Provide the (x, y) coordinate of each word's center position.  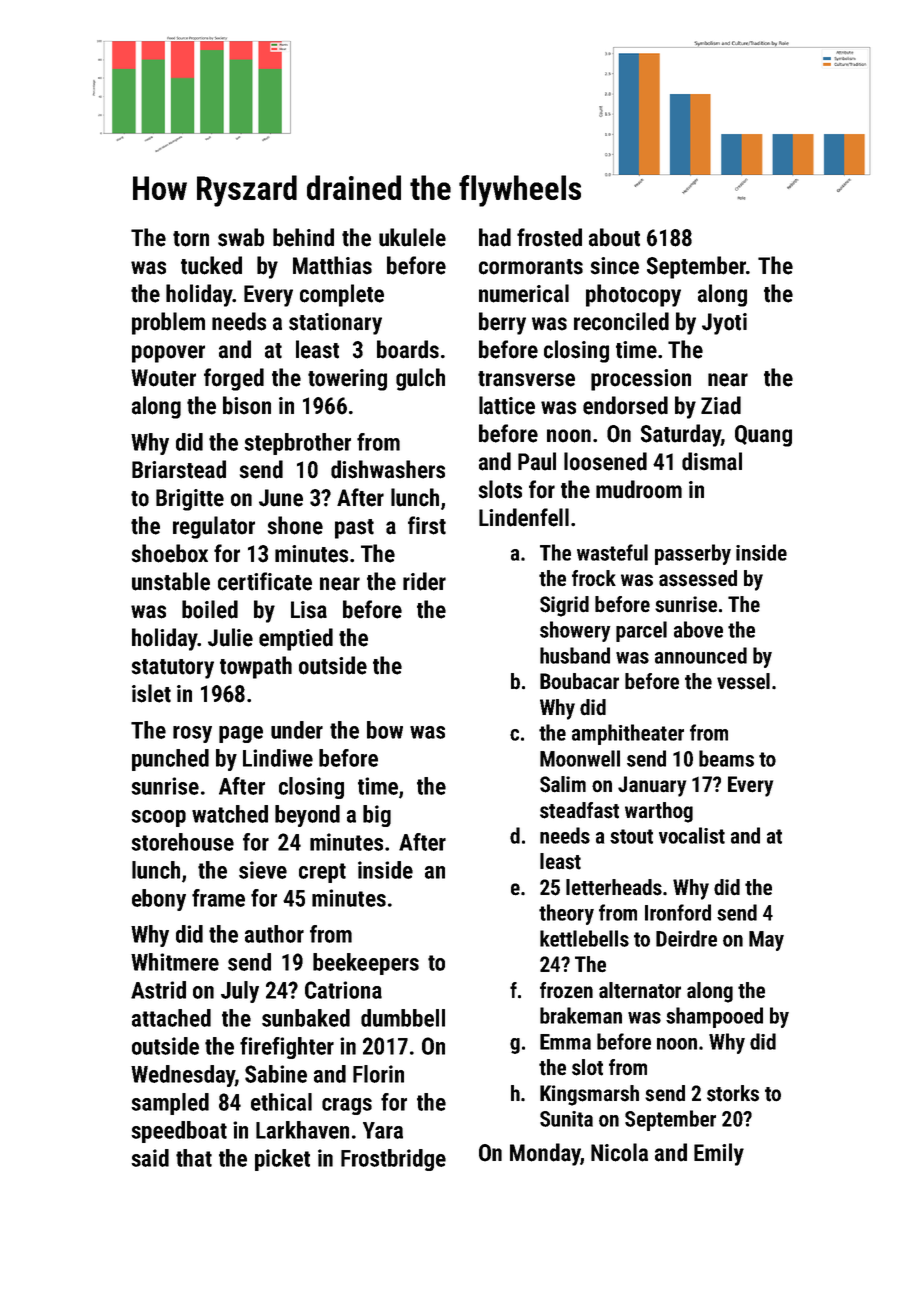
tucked (211, 265)
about (614, 237)
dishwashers (388, 469)
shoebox (170, 553)
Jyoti (724, 324)
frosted (549, 237)
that (194, 1158)
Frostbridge (393, 1160)
